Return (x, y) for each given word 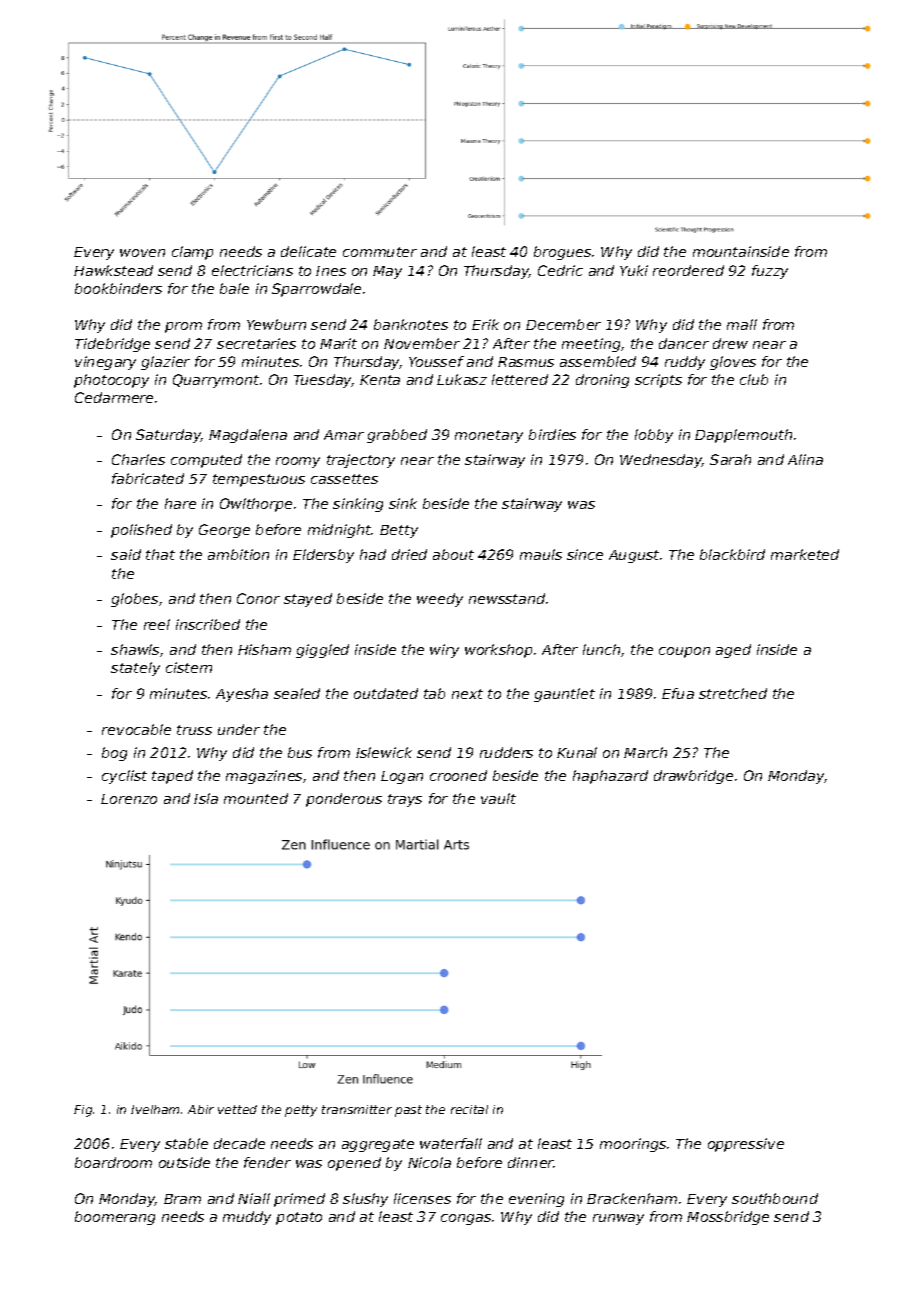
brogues (562, 253)
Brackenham (632, 1198)
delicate (308, 251)
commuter (380, 252)
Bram (182, 1199)
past (408, 1111)
